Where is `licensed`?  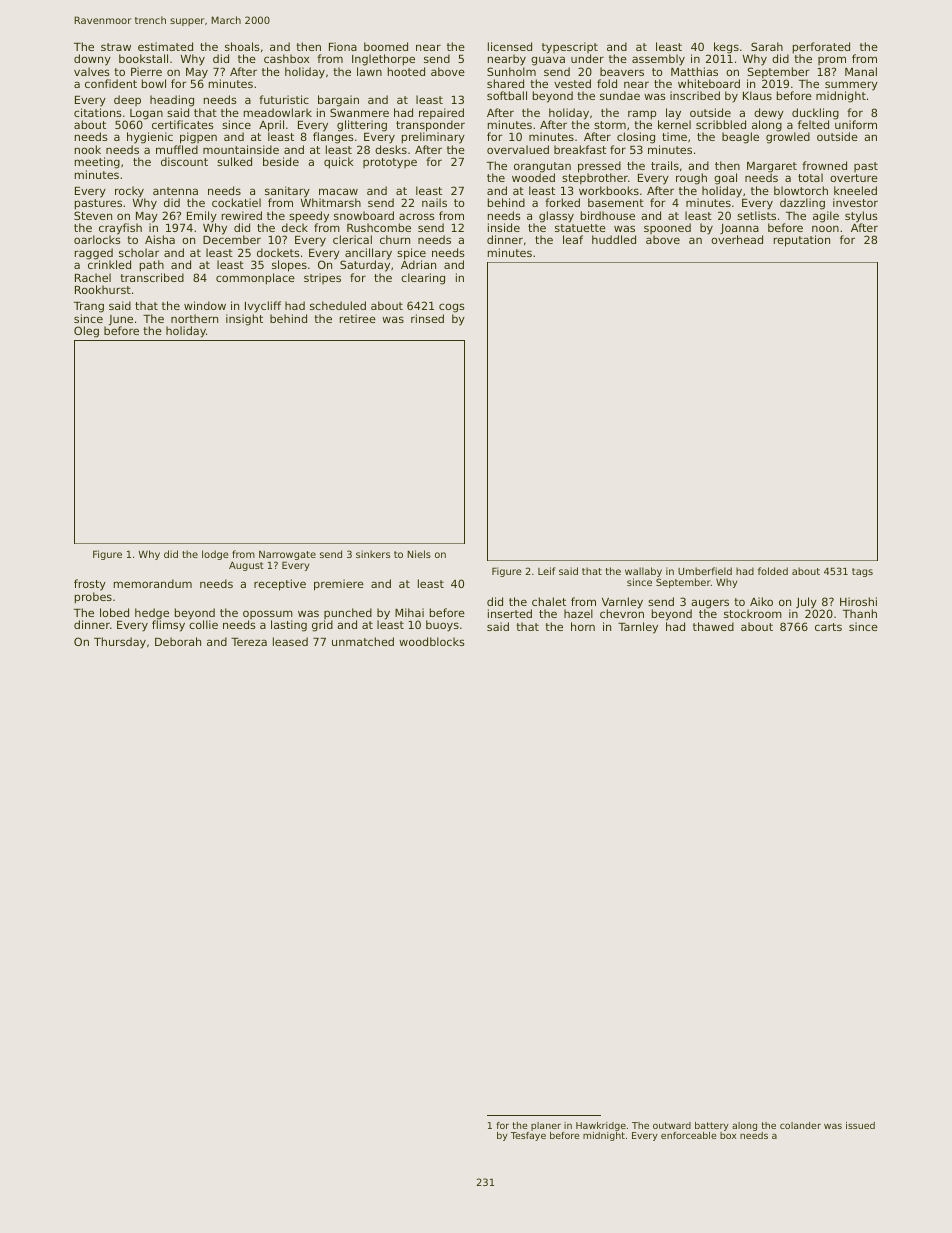 licensed is located at coordinates (510, 46).
